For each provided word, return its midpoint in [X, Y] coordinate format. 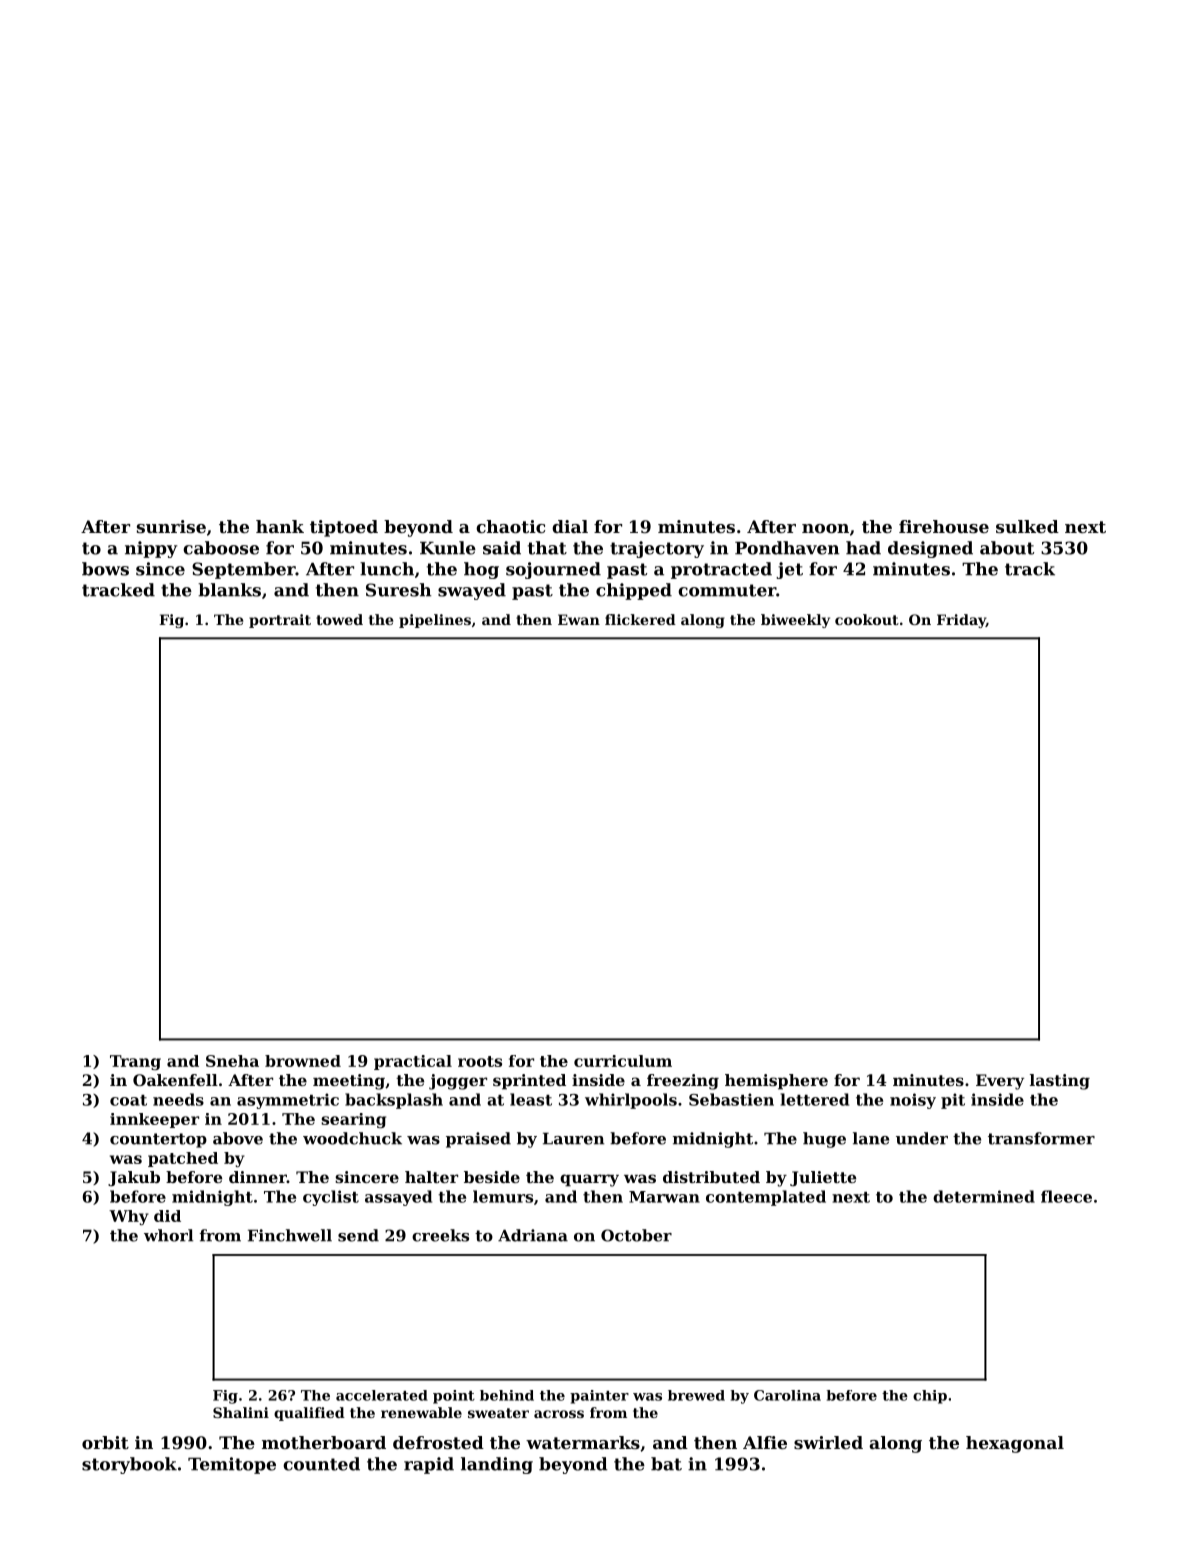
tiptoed [344, 528]
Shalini [241, 1412]
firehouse [944, 526]
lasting [1060, 1082]
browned [303, 1061]
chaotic [510, 526]
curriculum [623, 1061]
